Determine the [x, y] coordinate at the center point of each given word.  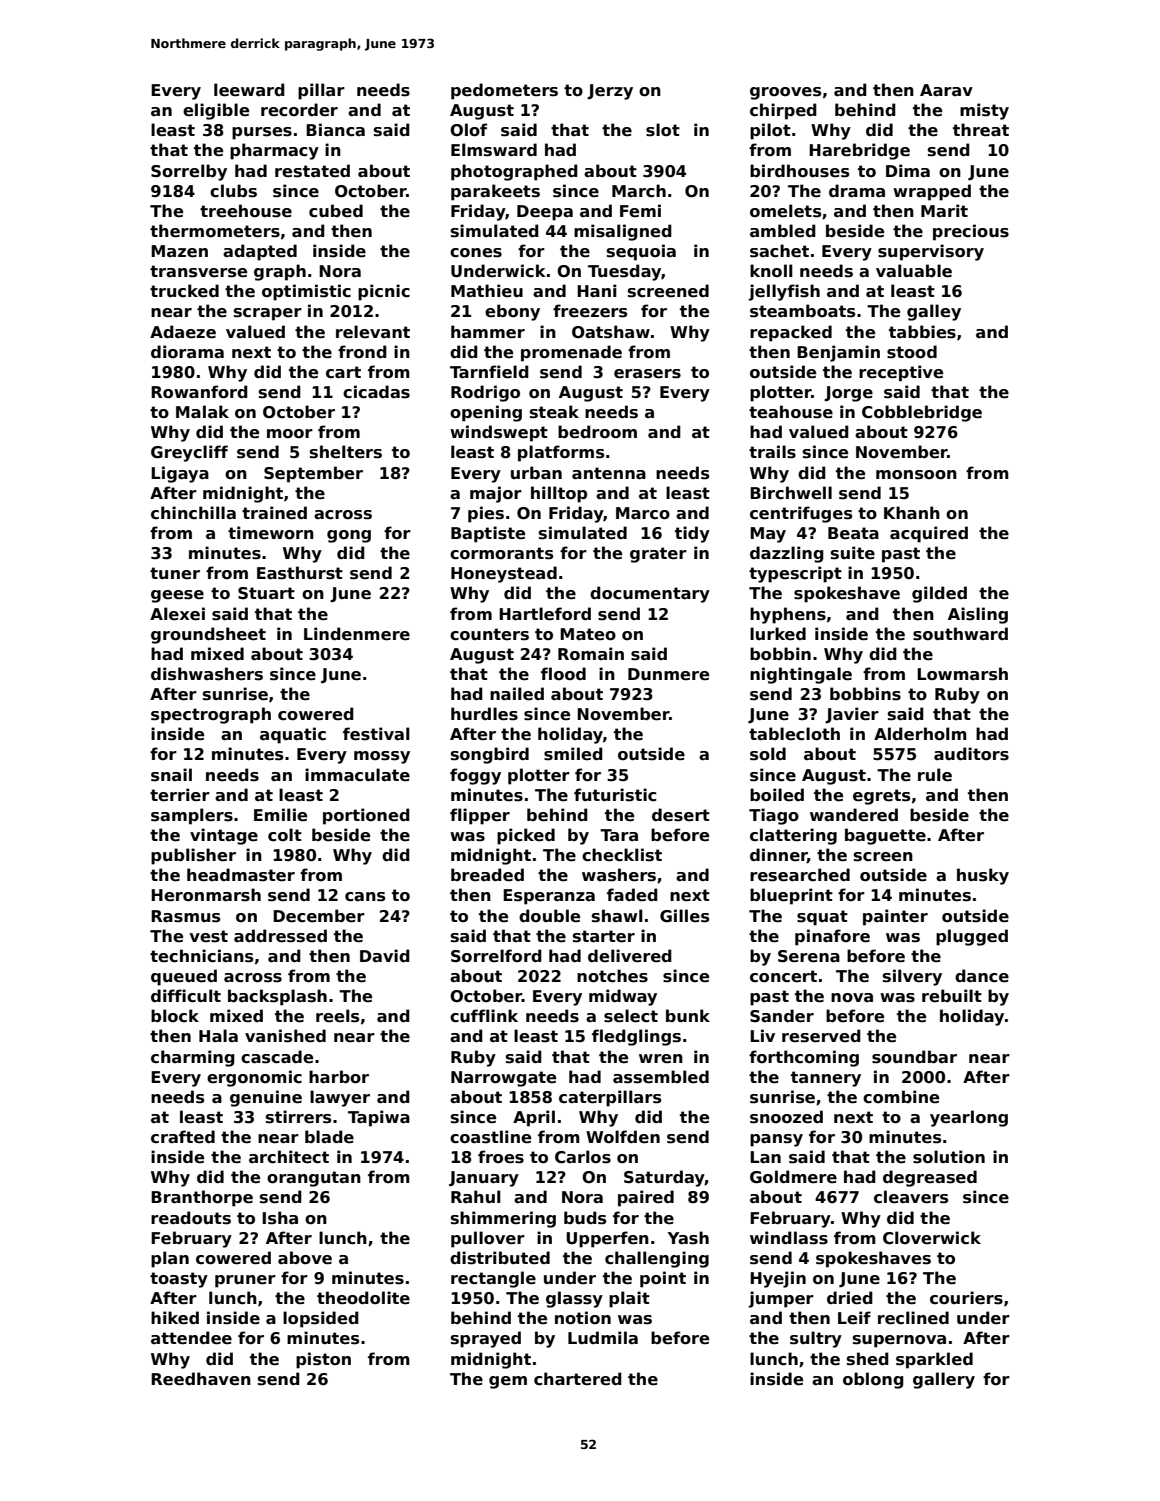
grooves [785, 93]
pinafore [832, 937]
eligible [216, 111]
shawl [617, 916]
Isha [280, 1218]
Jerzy [610, 92]
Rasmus [185, 916]
